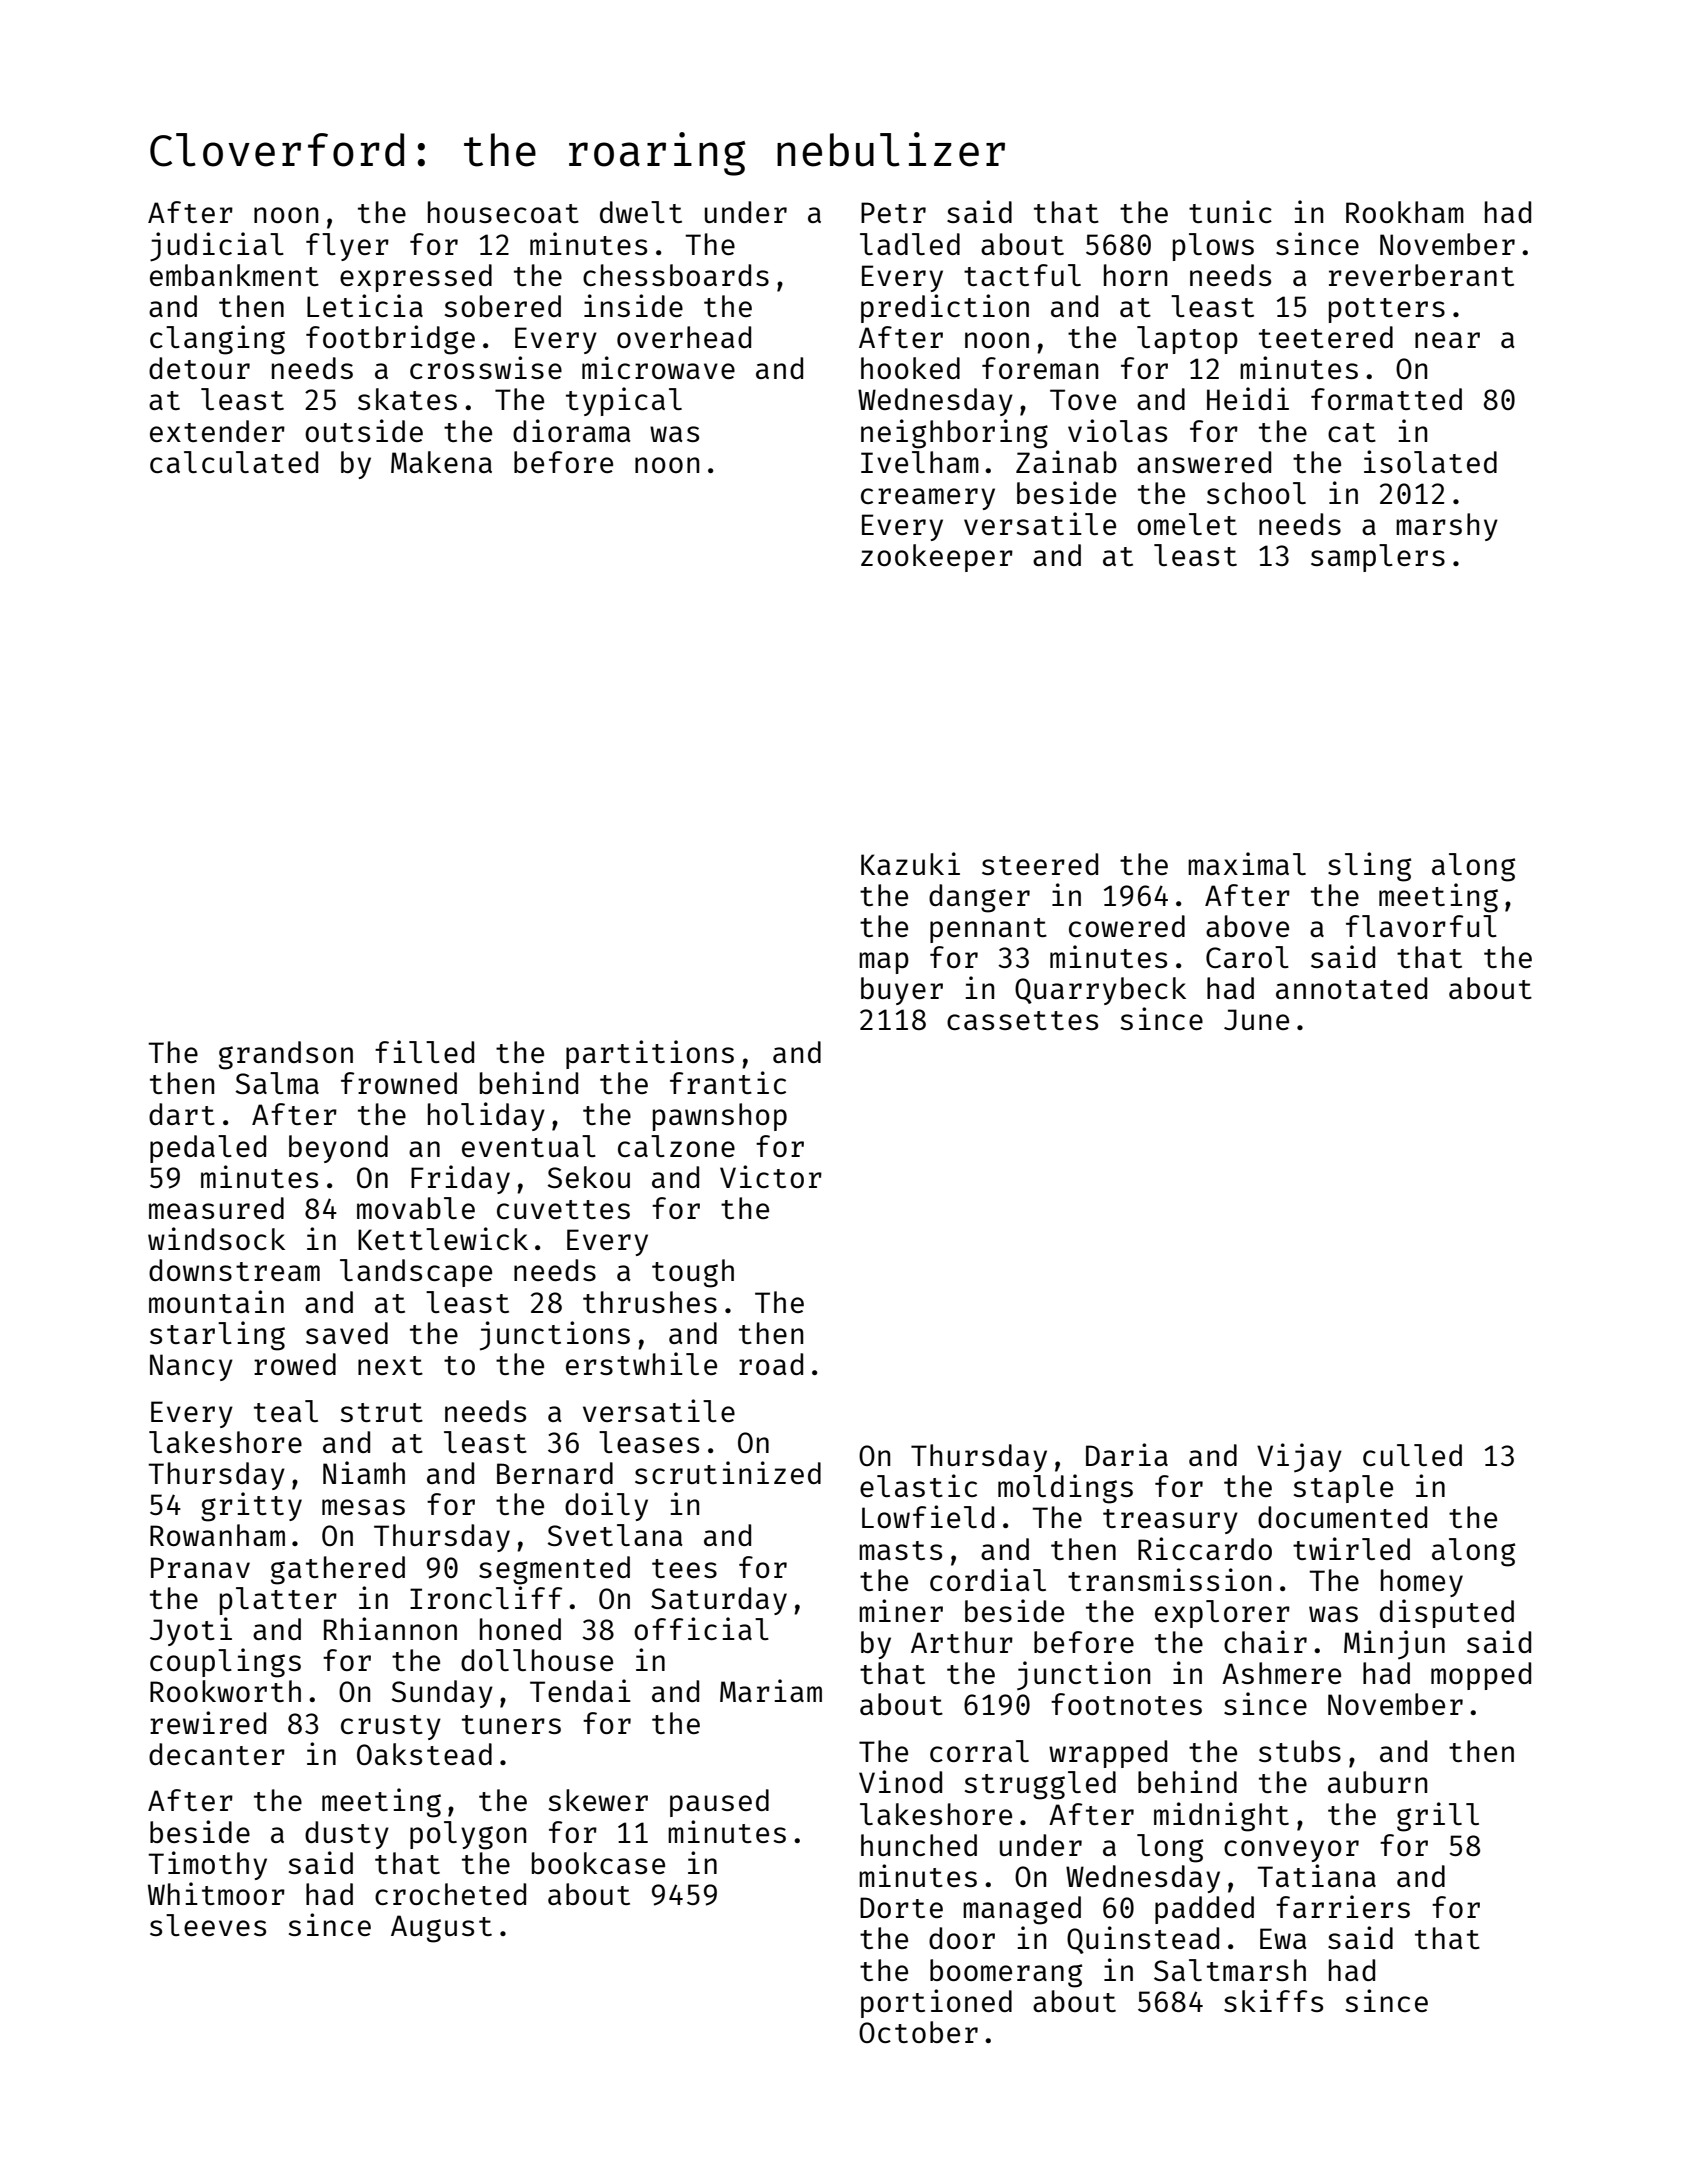  What do you see at coordinates (901, 1907) in the screenshot?
I see `Dorte` at bounding box center [901, 1907].
